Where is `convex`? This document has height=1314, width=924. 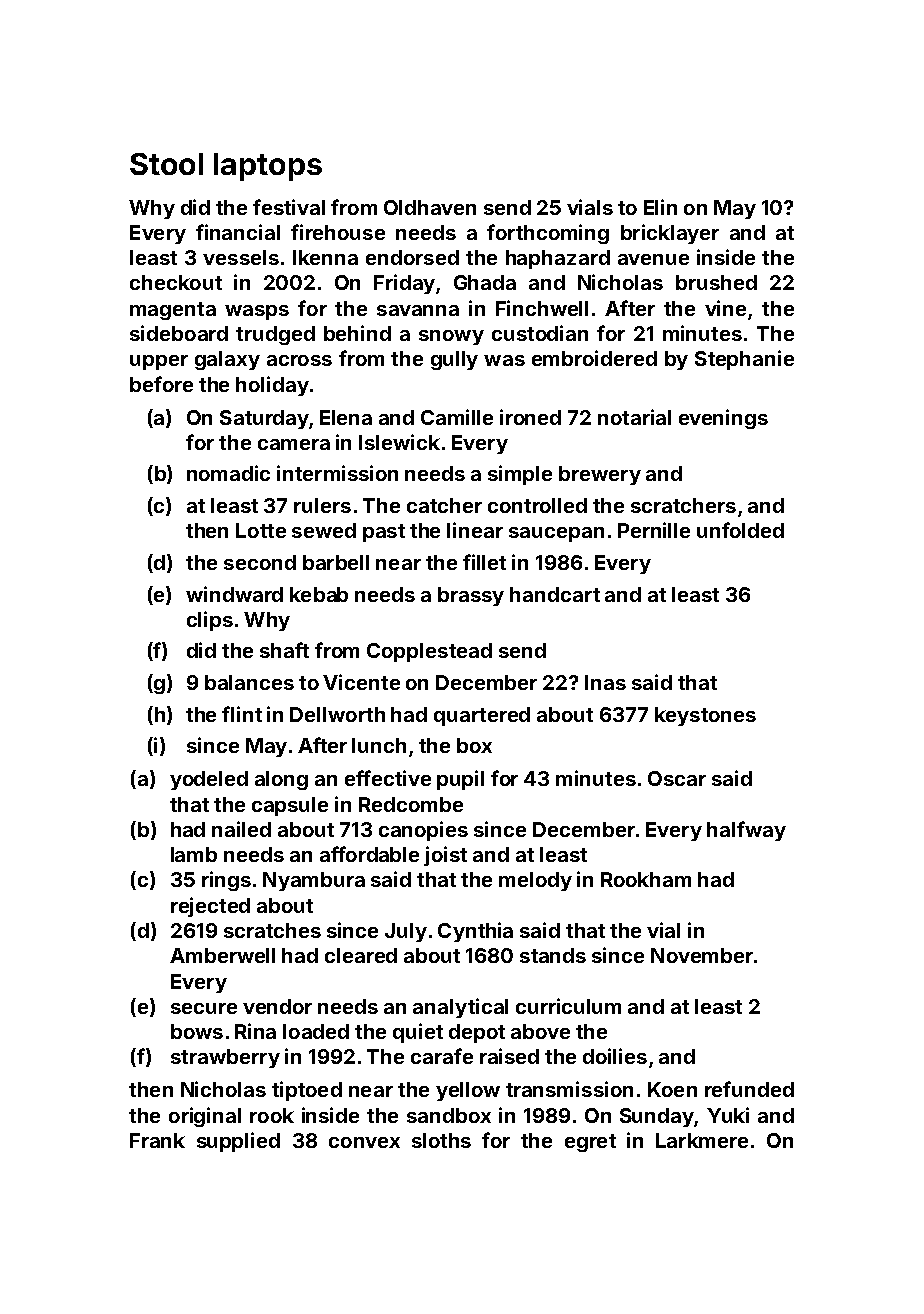
convex is located at coordinates (364, 1142).
